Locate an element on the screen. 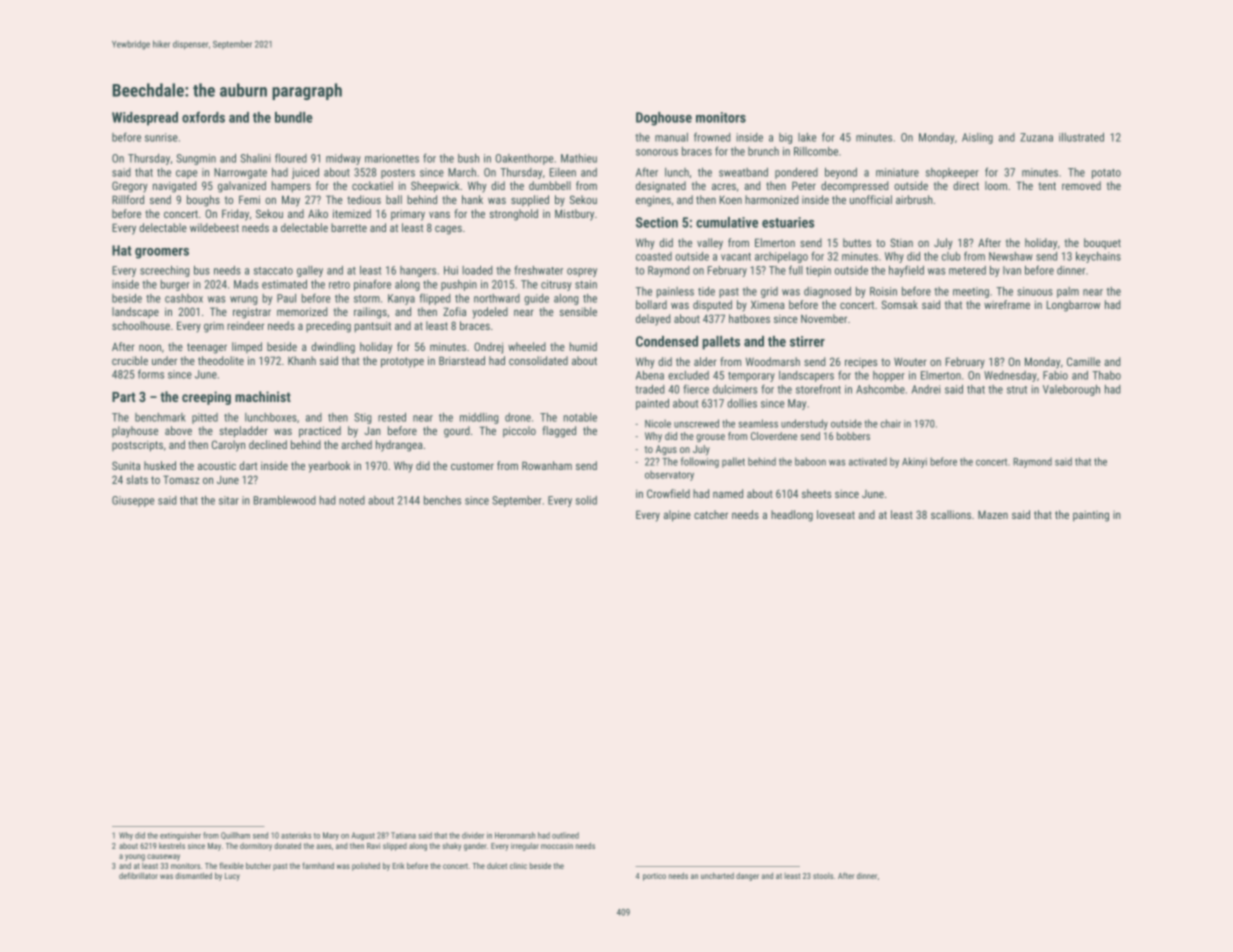 This screenshot has height=952, width=1233. strut is located at coordinates (1017, 390).
